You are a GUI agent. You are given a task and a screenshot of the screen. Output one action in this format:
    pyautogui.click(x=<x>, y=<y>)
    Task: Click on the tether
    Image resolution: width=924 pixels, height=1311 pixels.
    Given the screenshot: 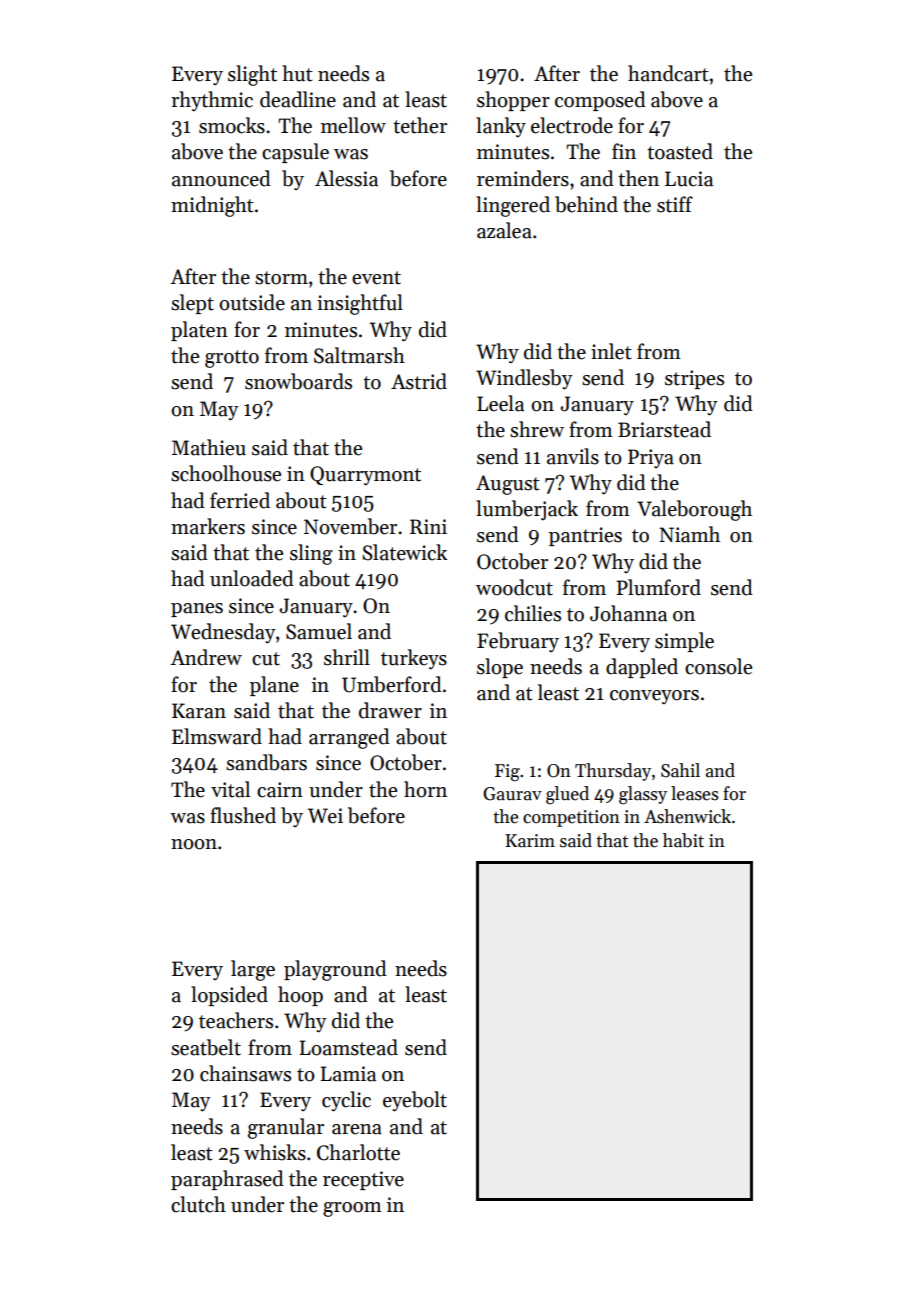 What is the action you would take?
    pyautogui.click(x=420, y=125)
